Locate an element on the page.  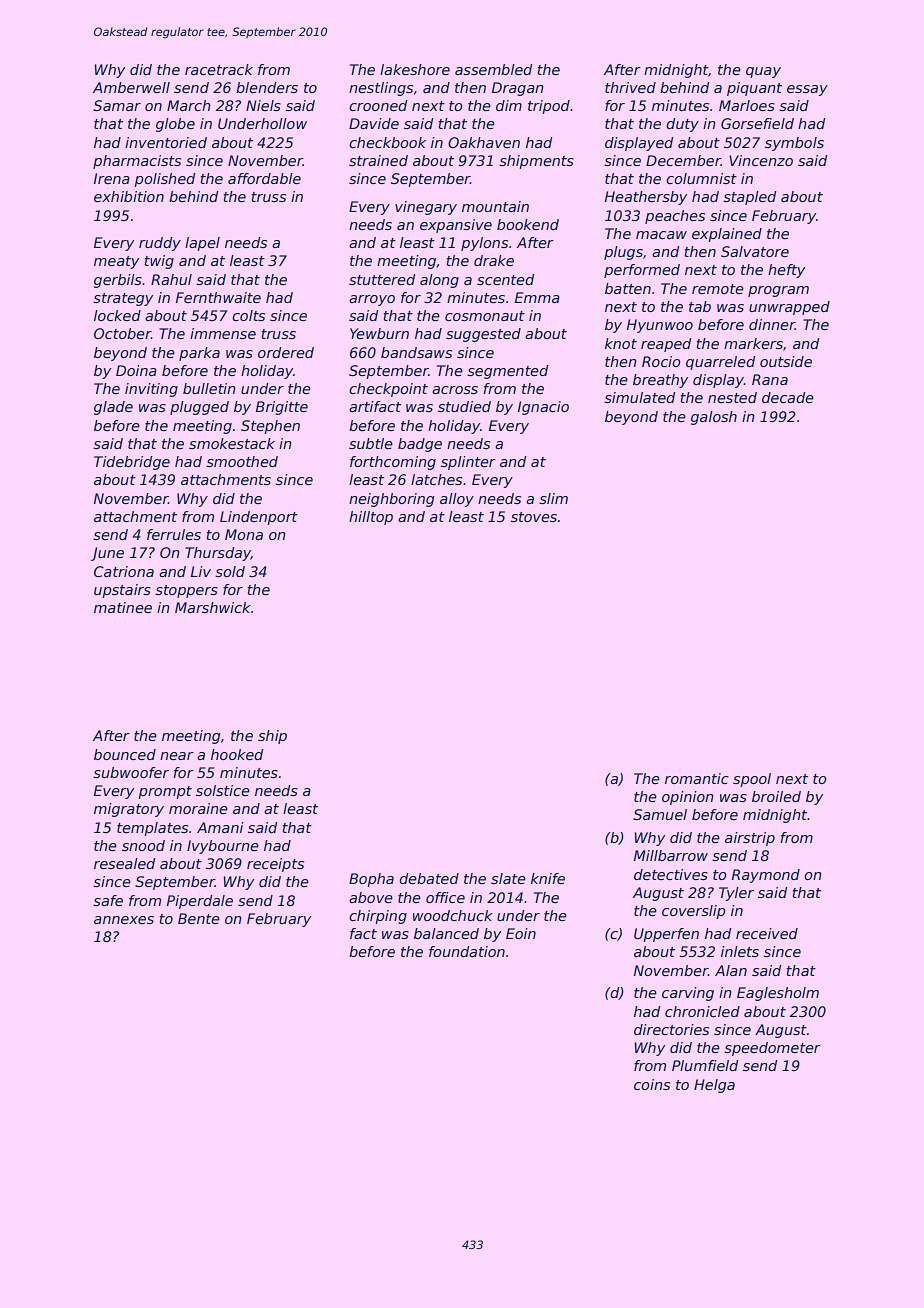
quay is located at coordinates (763, 72).
